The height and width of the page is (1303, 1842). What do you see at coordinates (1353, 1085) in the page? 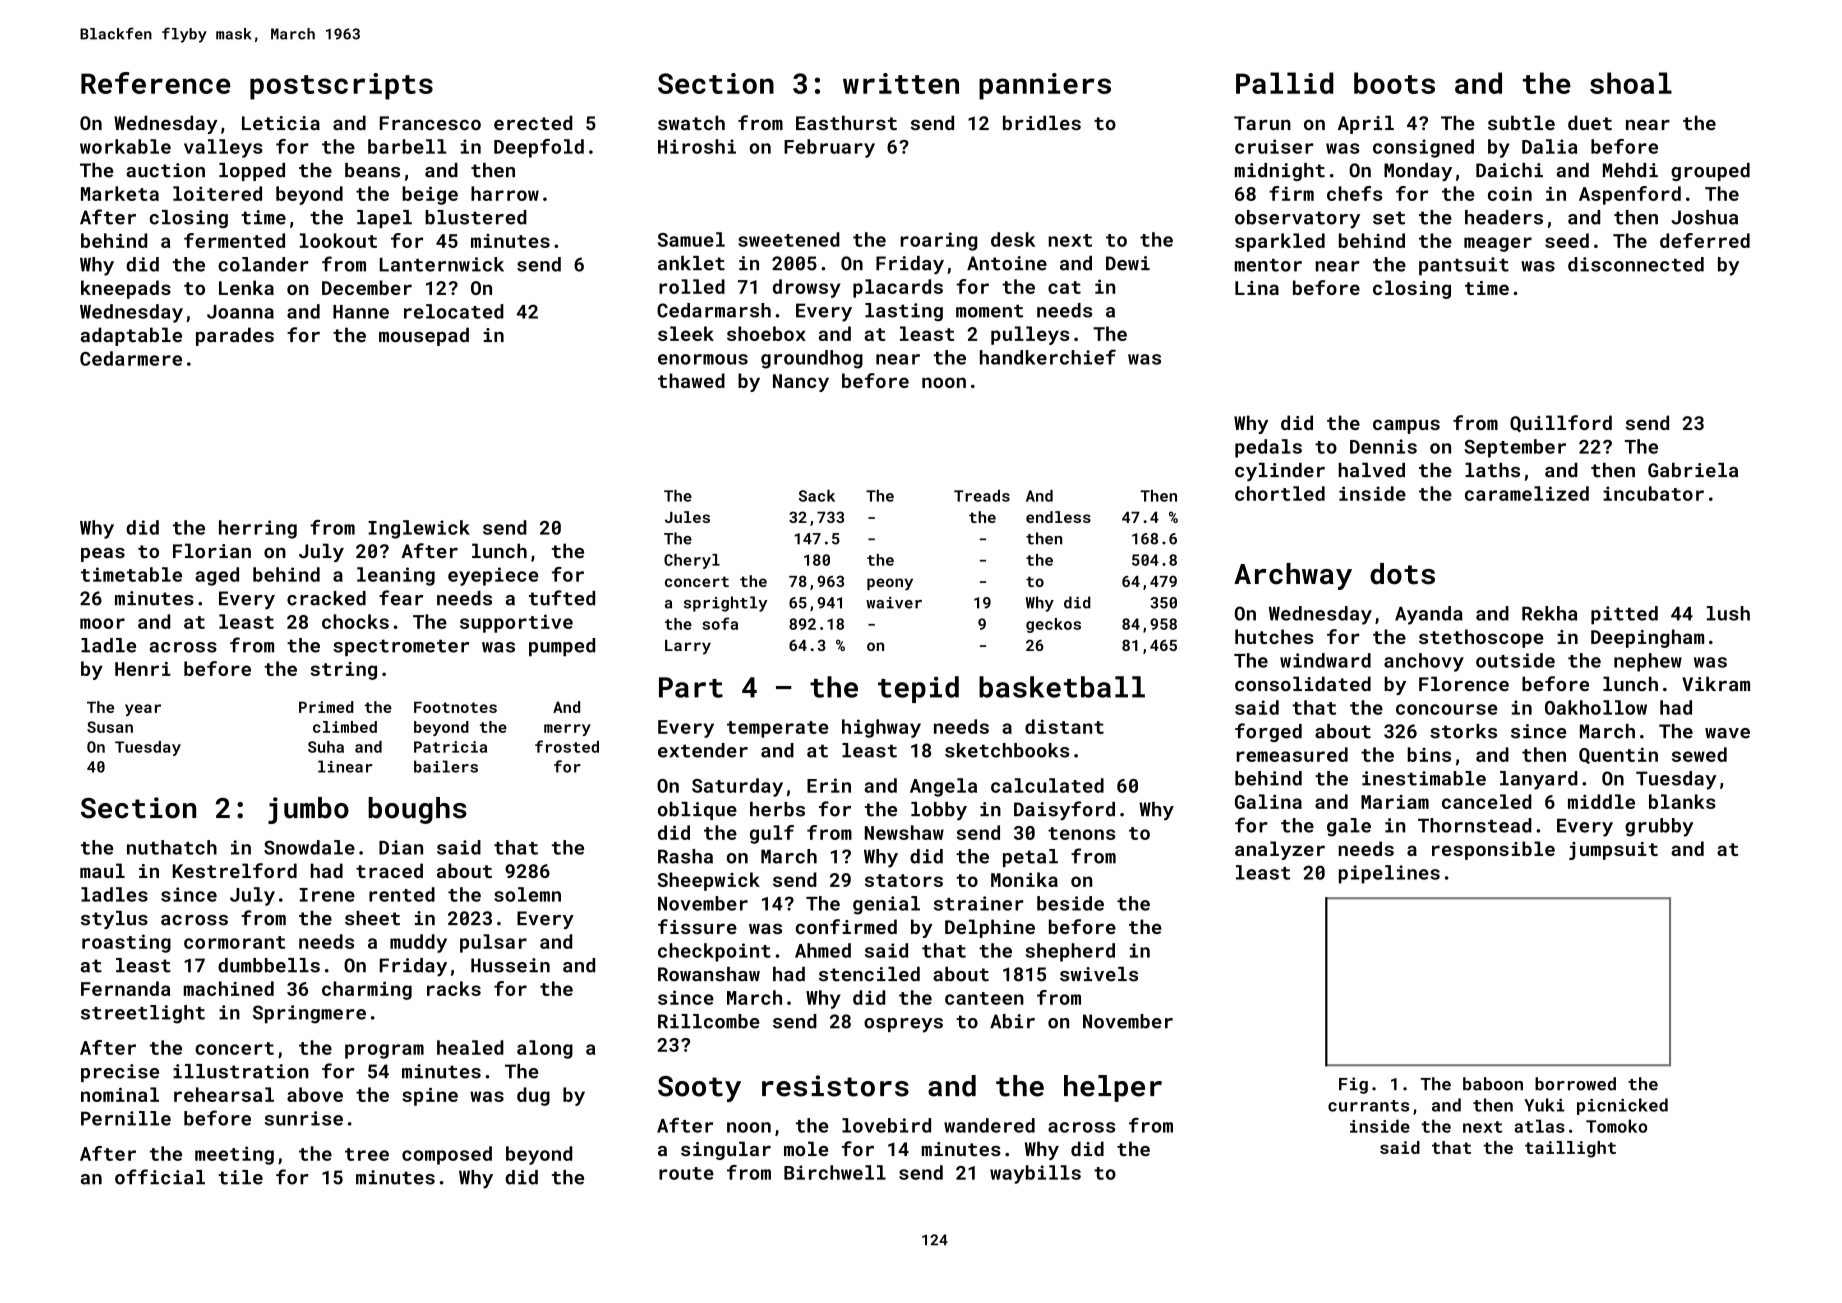
I see `Fig` at bounding box center [1353, 1085].
